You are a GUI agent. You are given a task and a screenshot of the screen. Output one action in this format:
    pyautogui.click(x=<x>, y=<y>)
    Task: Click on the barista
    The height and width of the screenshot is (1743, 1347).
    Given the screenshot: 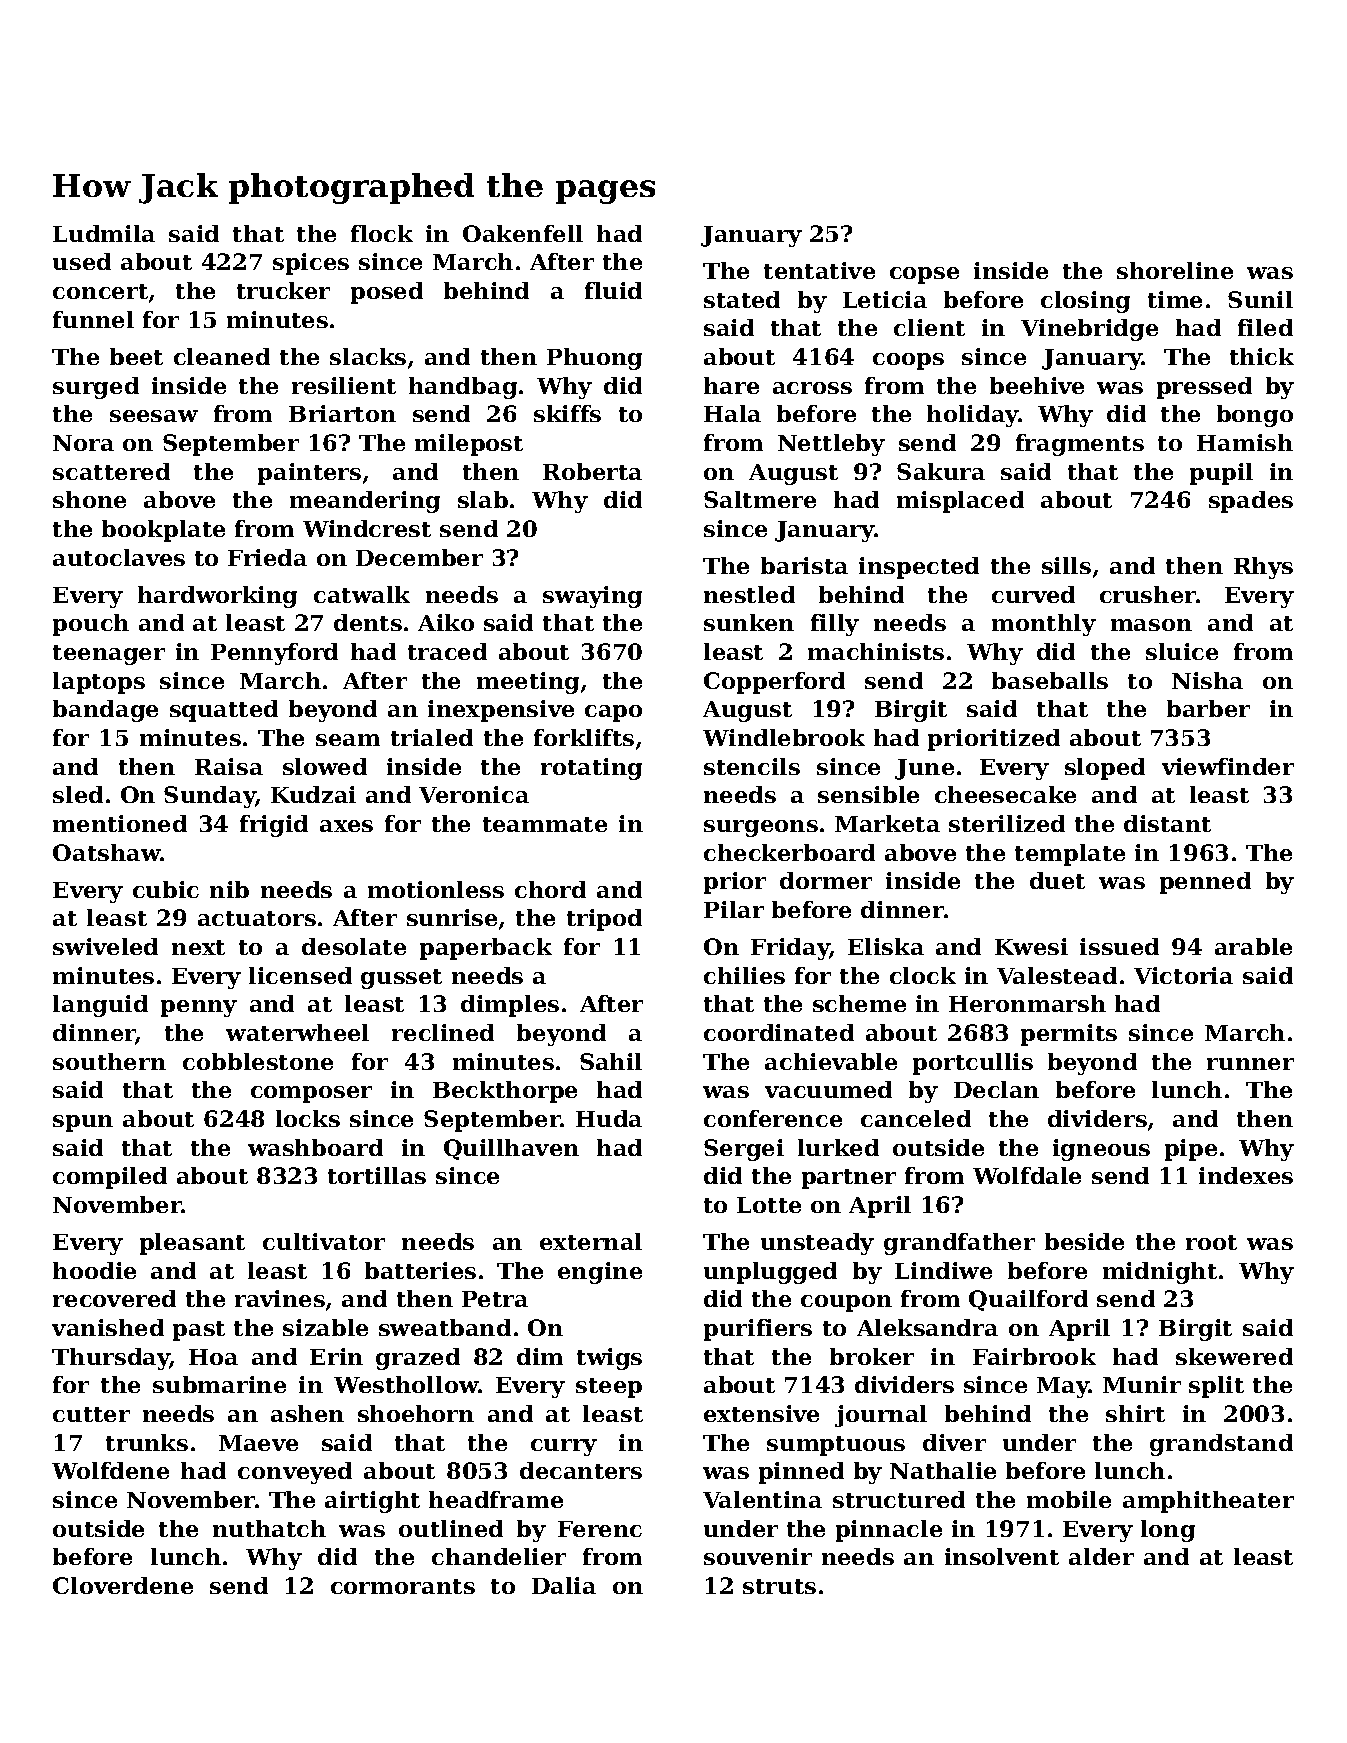 What is the action you would take?
    pyautogui.click(x=804, y=565)
